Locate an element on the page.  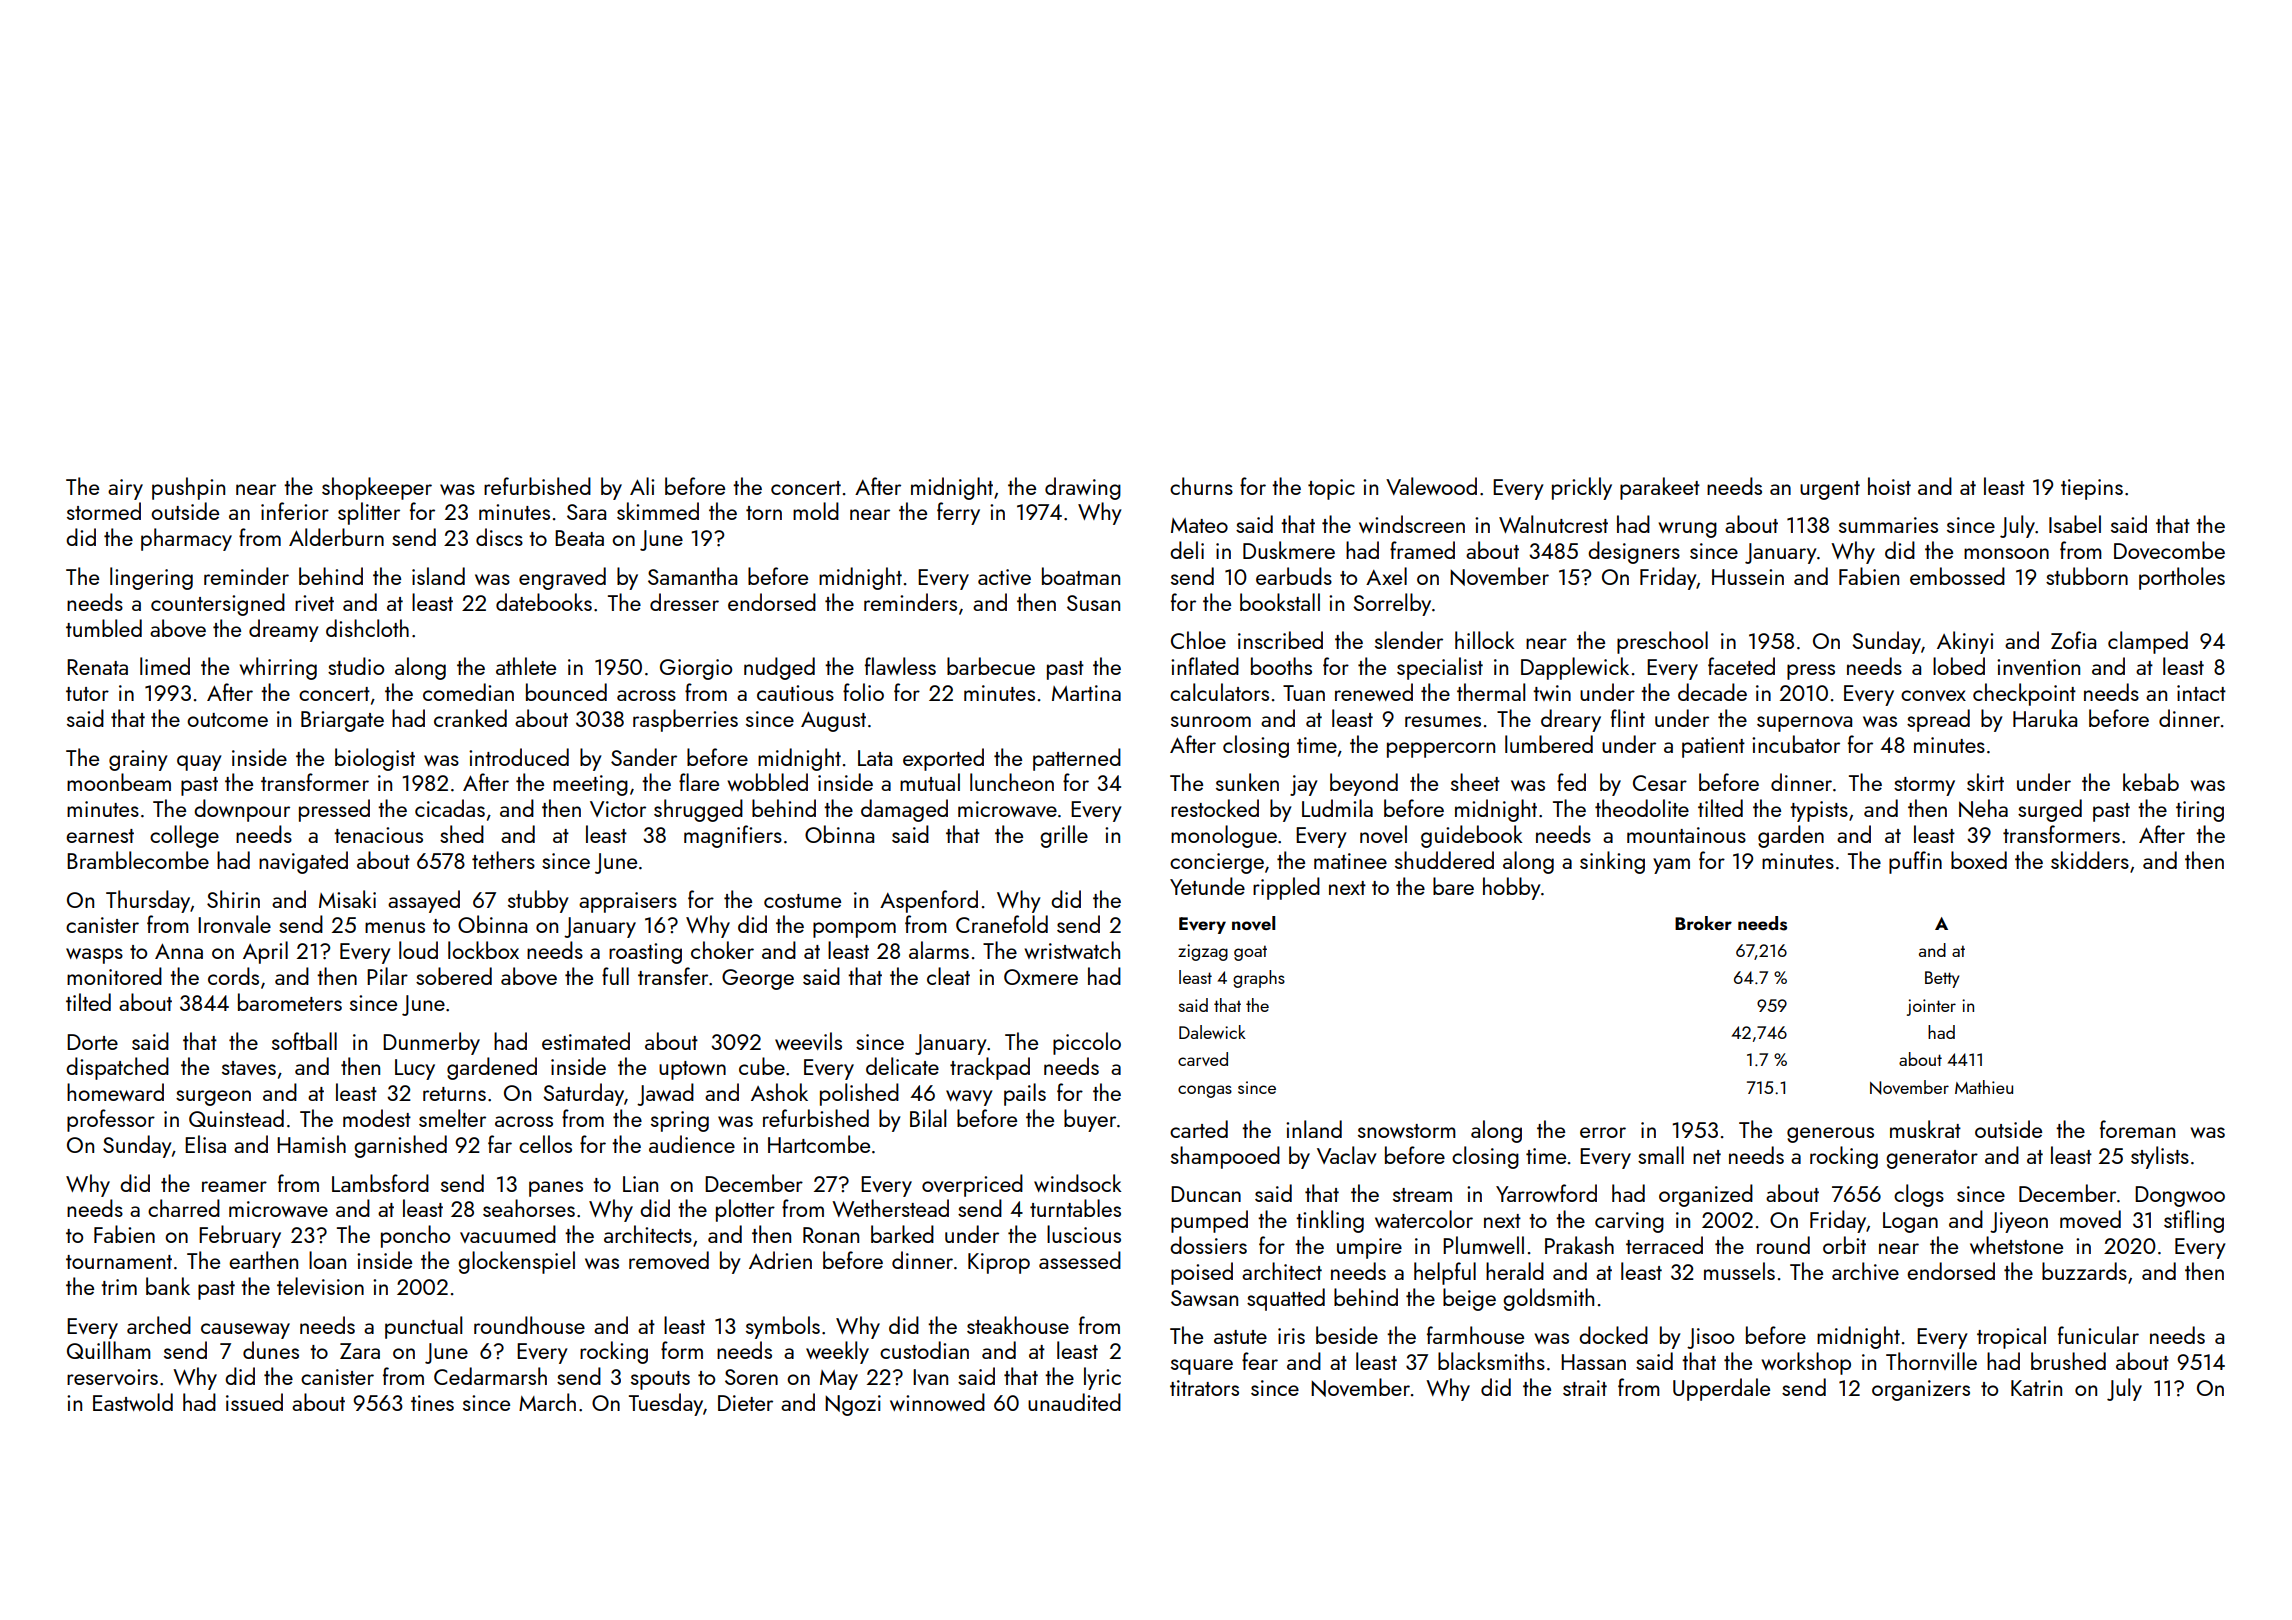
Ironvale is located at coordinates (234, 924).
